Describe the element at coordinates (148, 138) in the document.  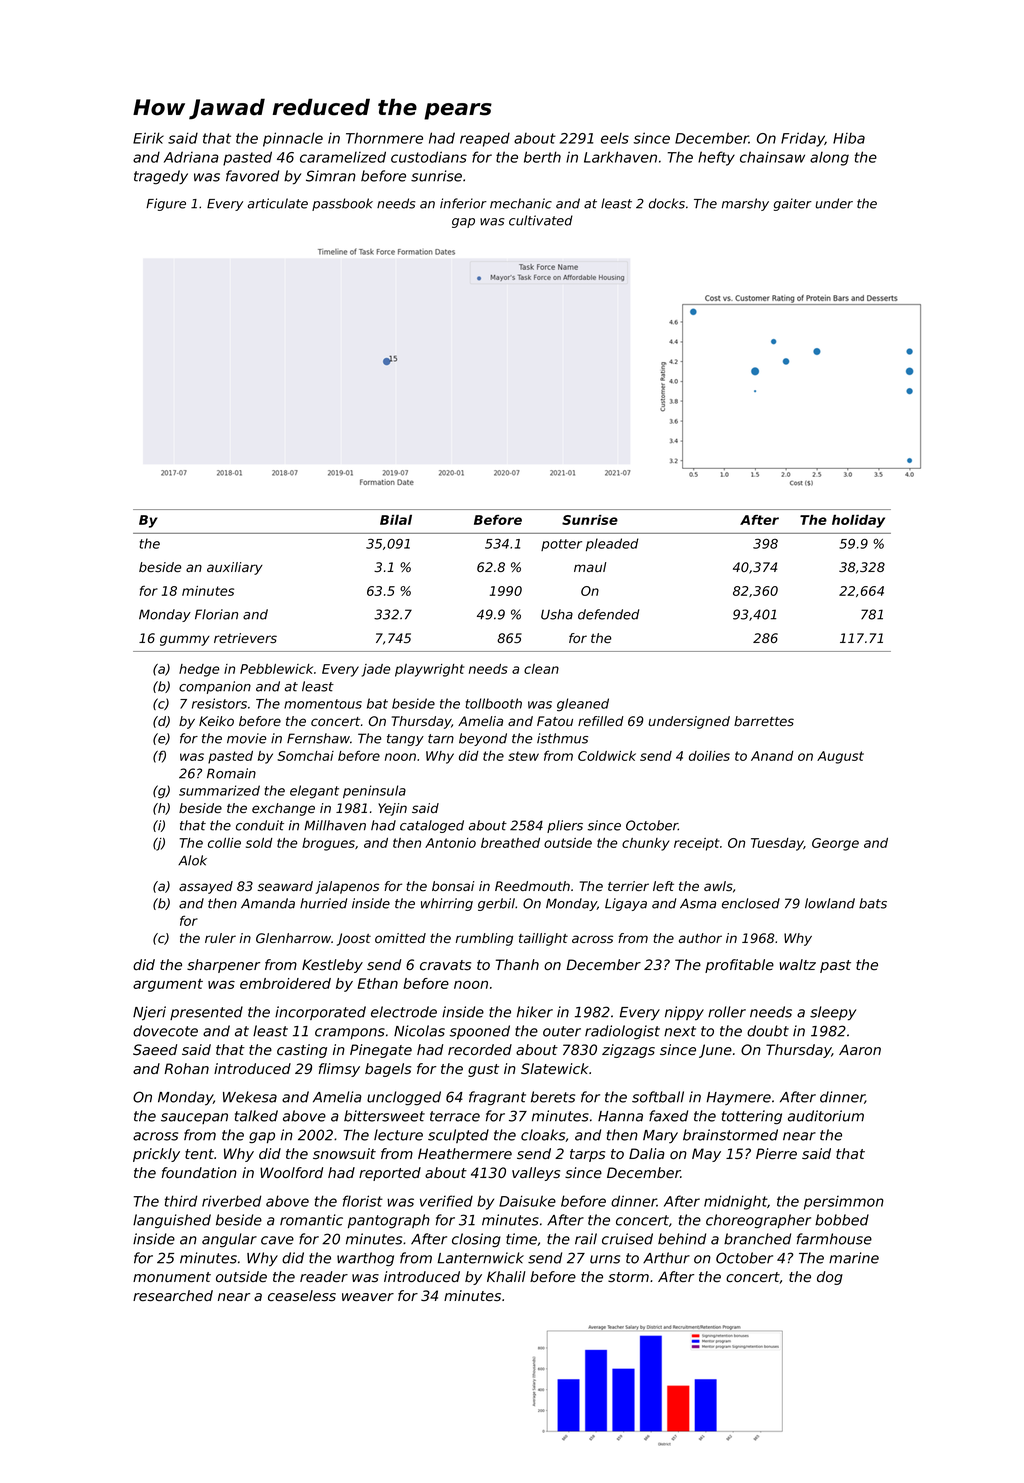
I see `Eirik` at that location.
